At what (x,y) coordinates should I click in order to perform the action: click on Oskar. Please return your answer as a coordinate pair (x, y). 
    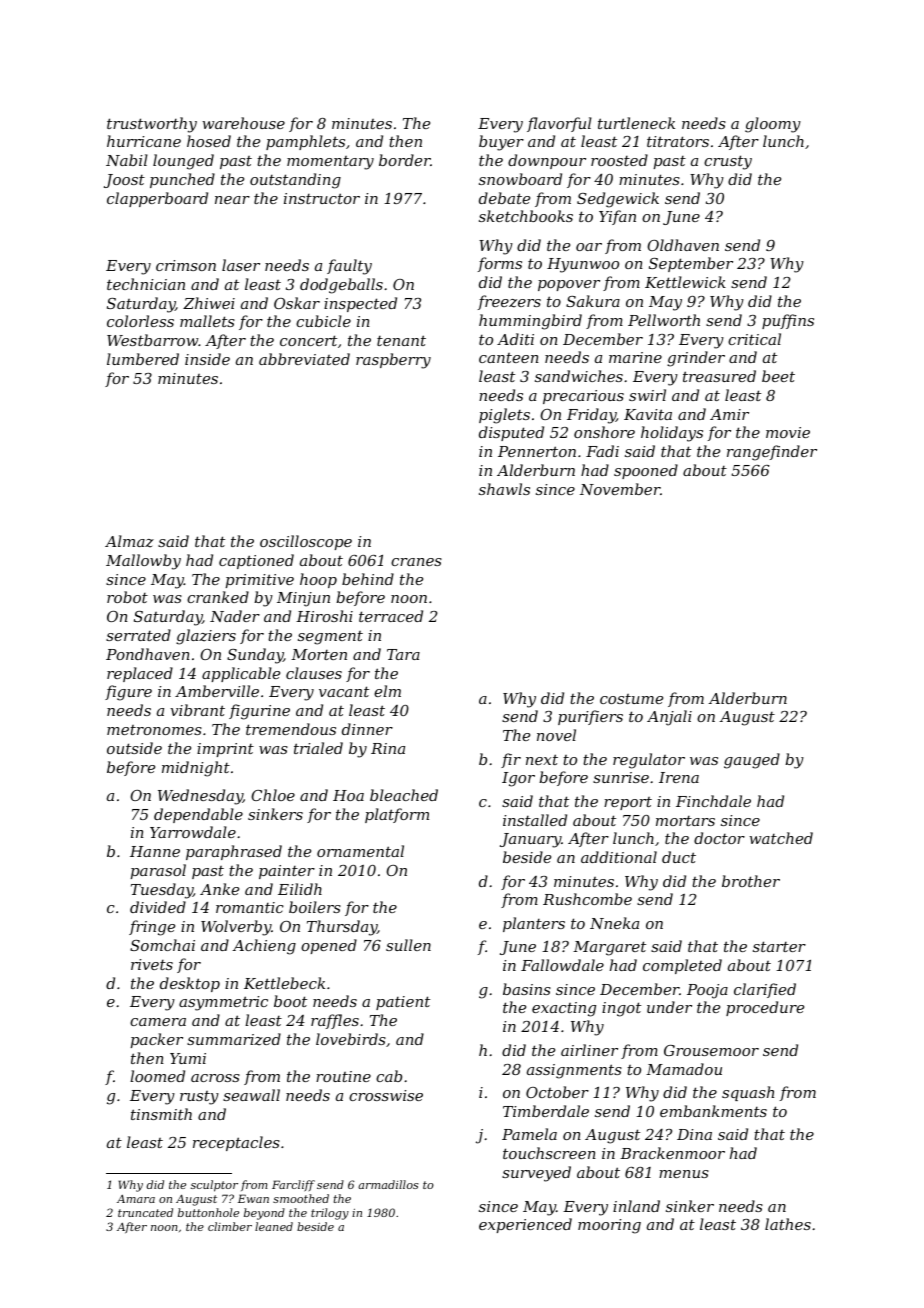
    Looking at the image, I should click on (297, 303).
